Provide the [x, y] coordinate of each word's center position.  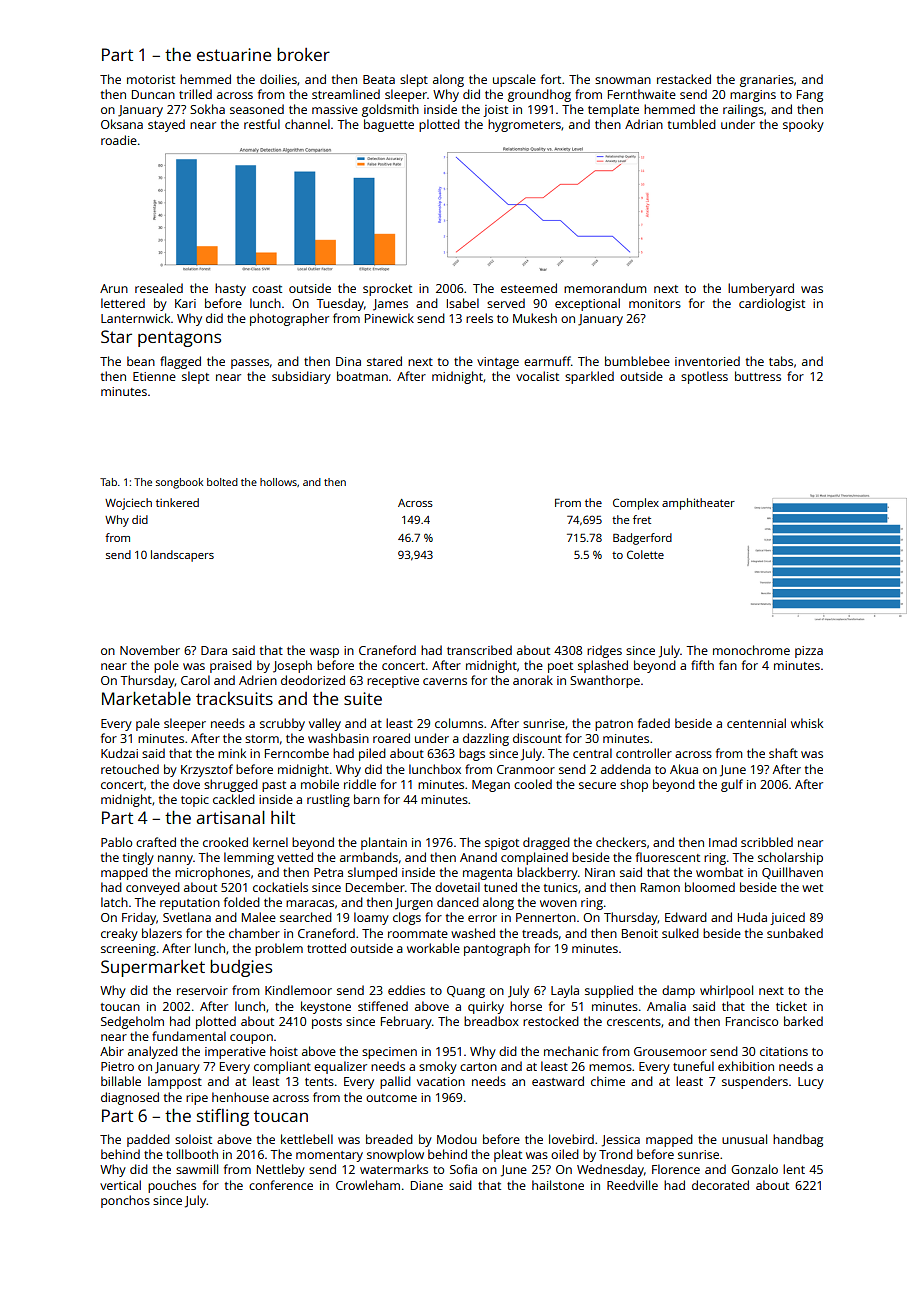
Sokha [207, 109]
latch [114, 902]
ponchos [125, 1201]
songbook [179, 483]
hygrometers [524, 125]
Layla [565, 991]
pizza [809, 652]
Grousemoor [670, 1051]
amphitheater [698, 504]
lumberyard [761, 289]
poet [560, 667]
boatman [362, 376]
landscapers [182, 556]
